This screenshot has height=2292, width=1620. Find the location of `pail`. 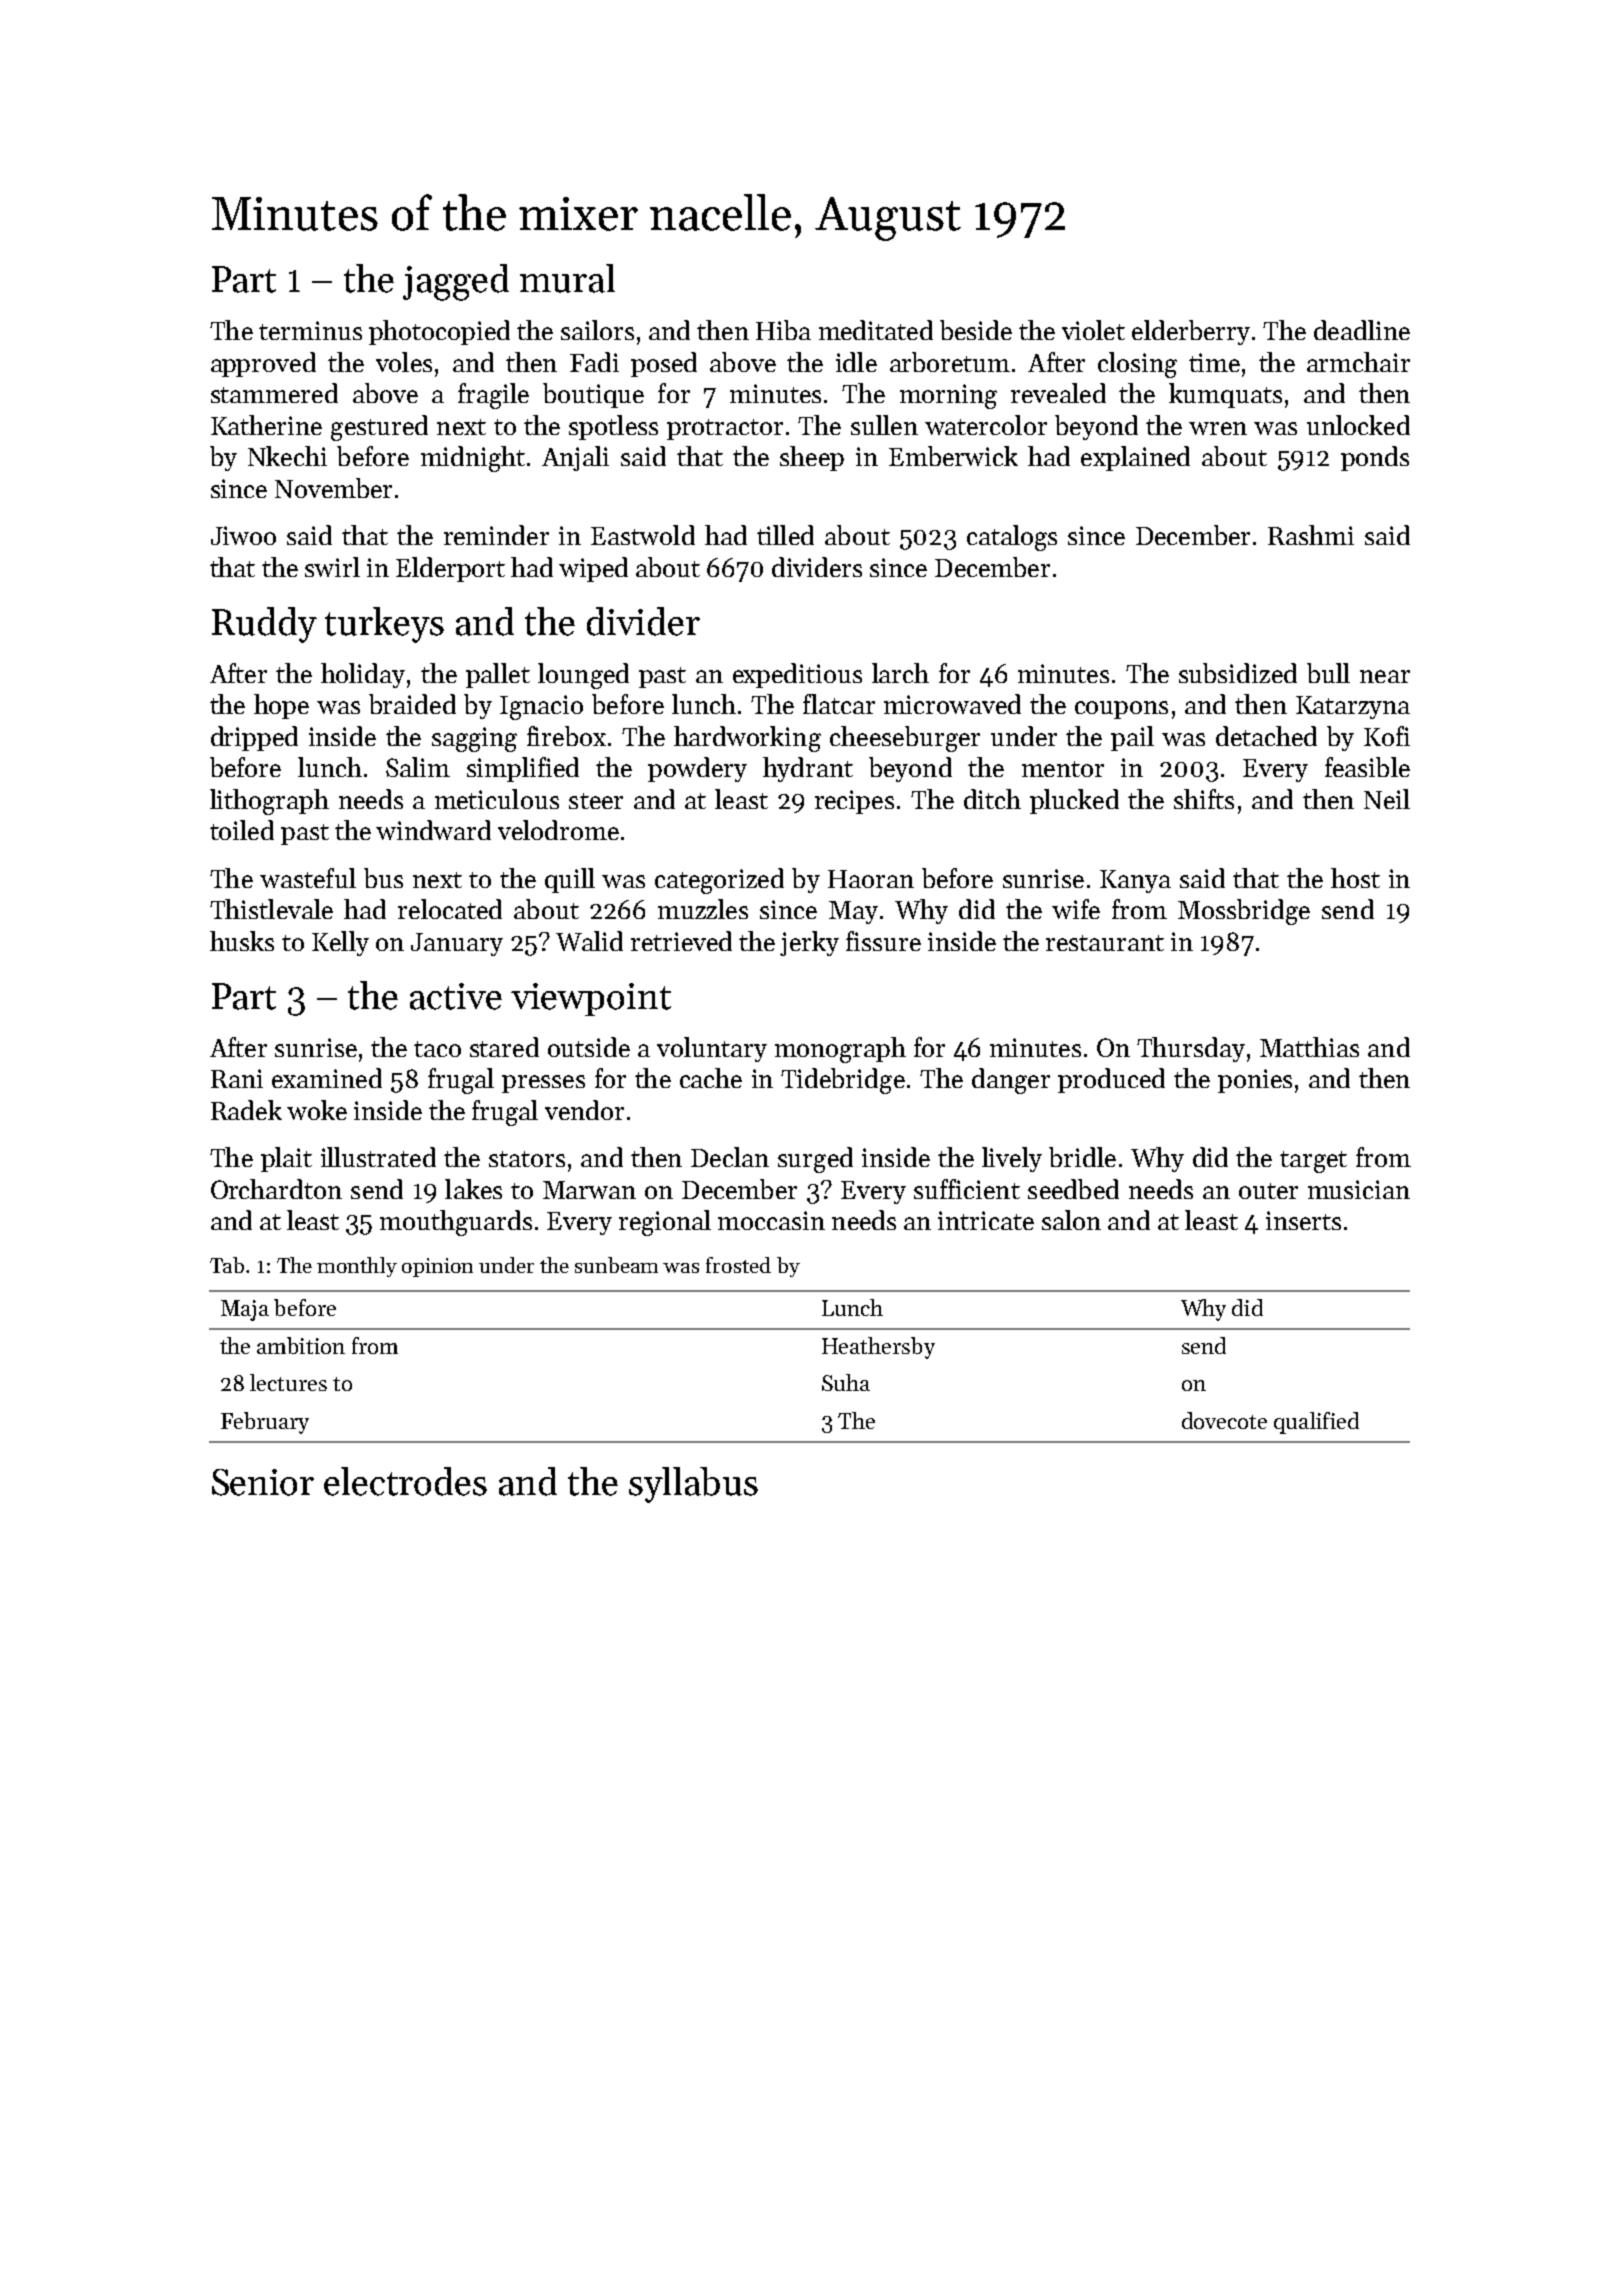

pail is located at coordinates (1132, 738).
